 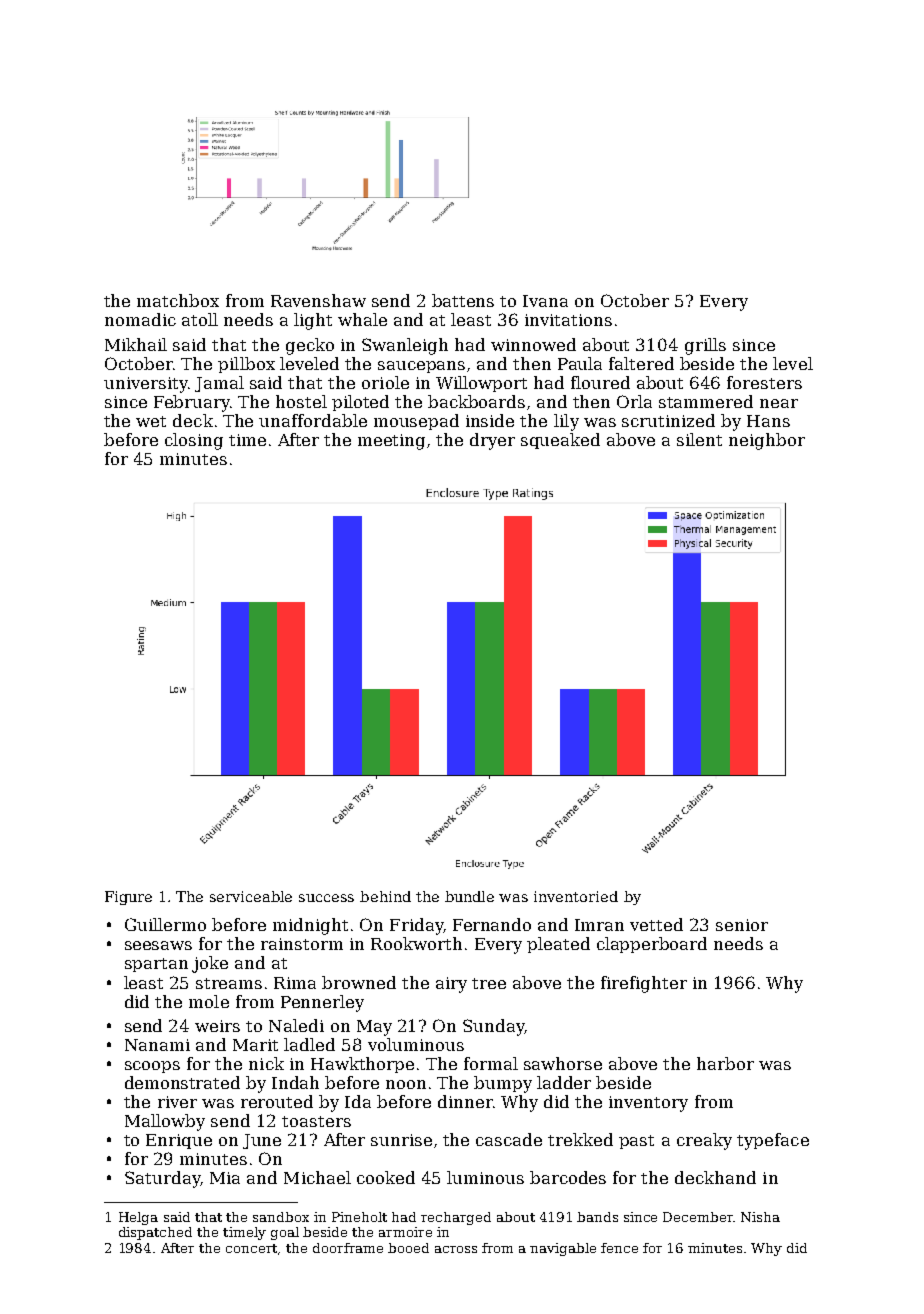 What do you see at coordinates (705, 346) in the image?
I see `grills` at bounding box center [705, 346].
